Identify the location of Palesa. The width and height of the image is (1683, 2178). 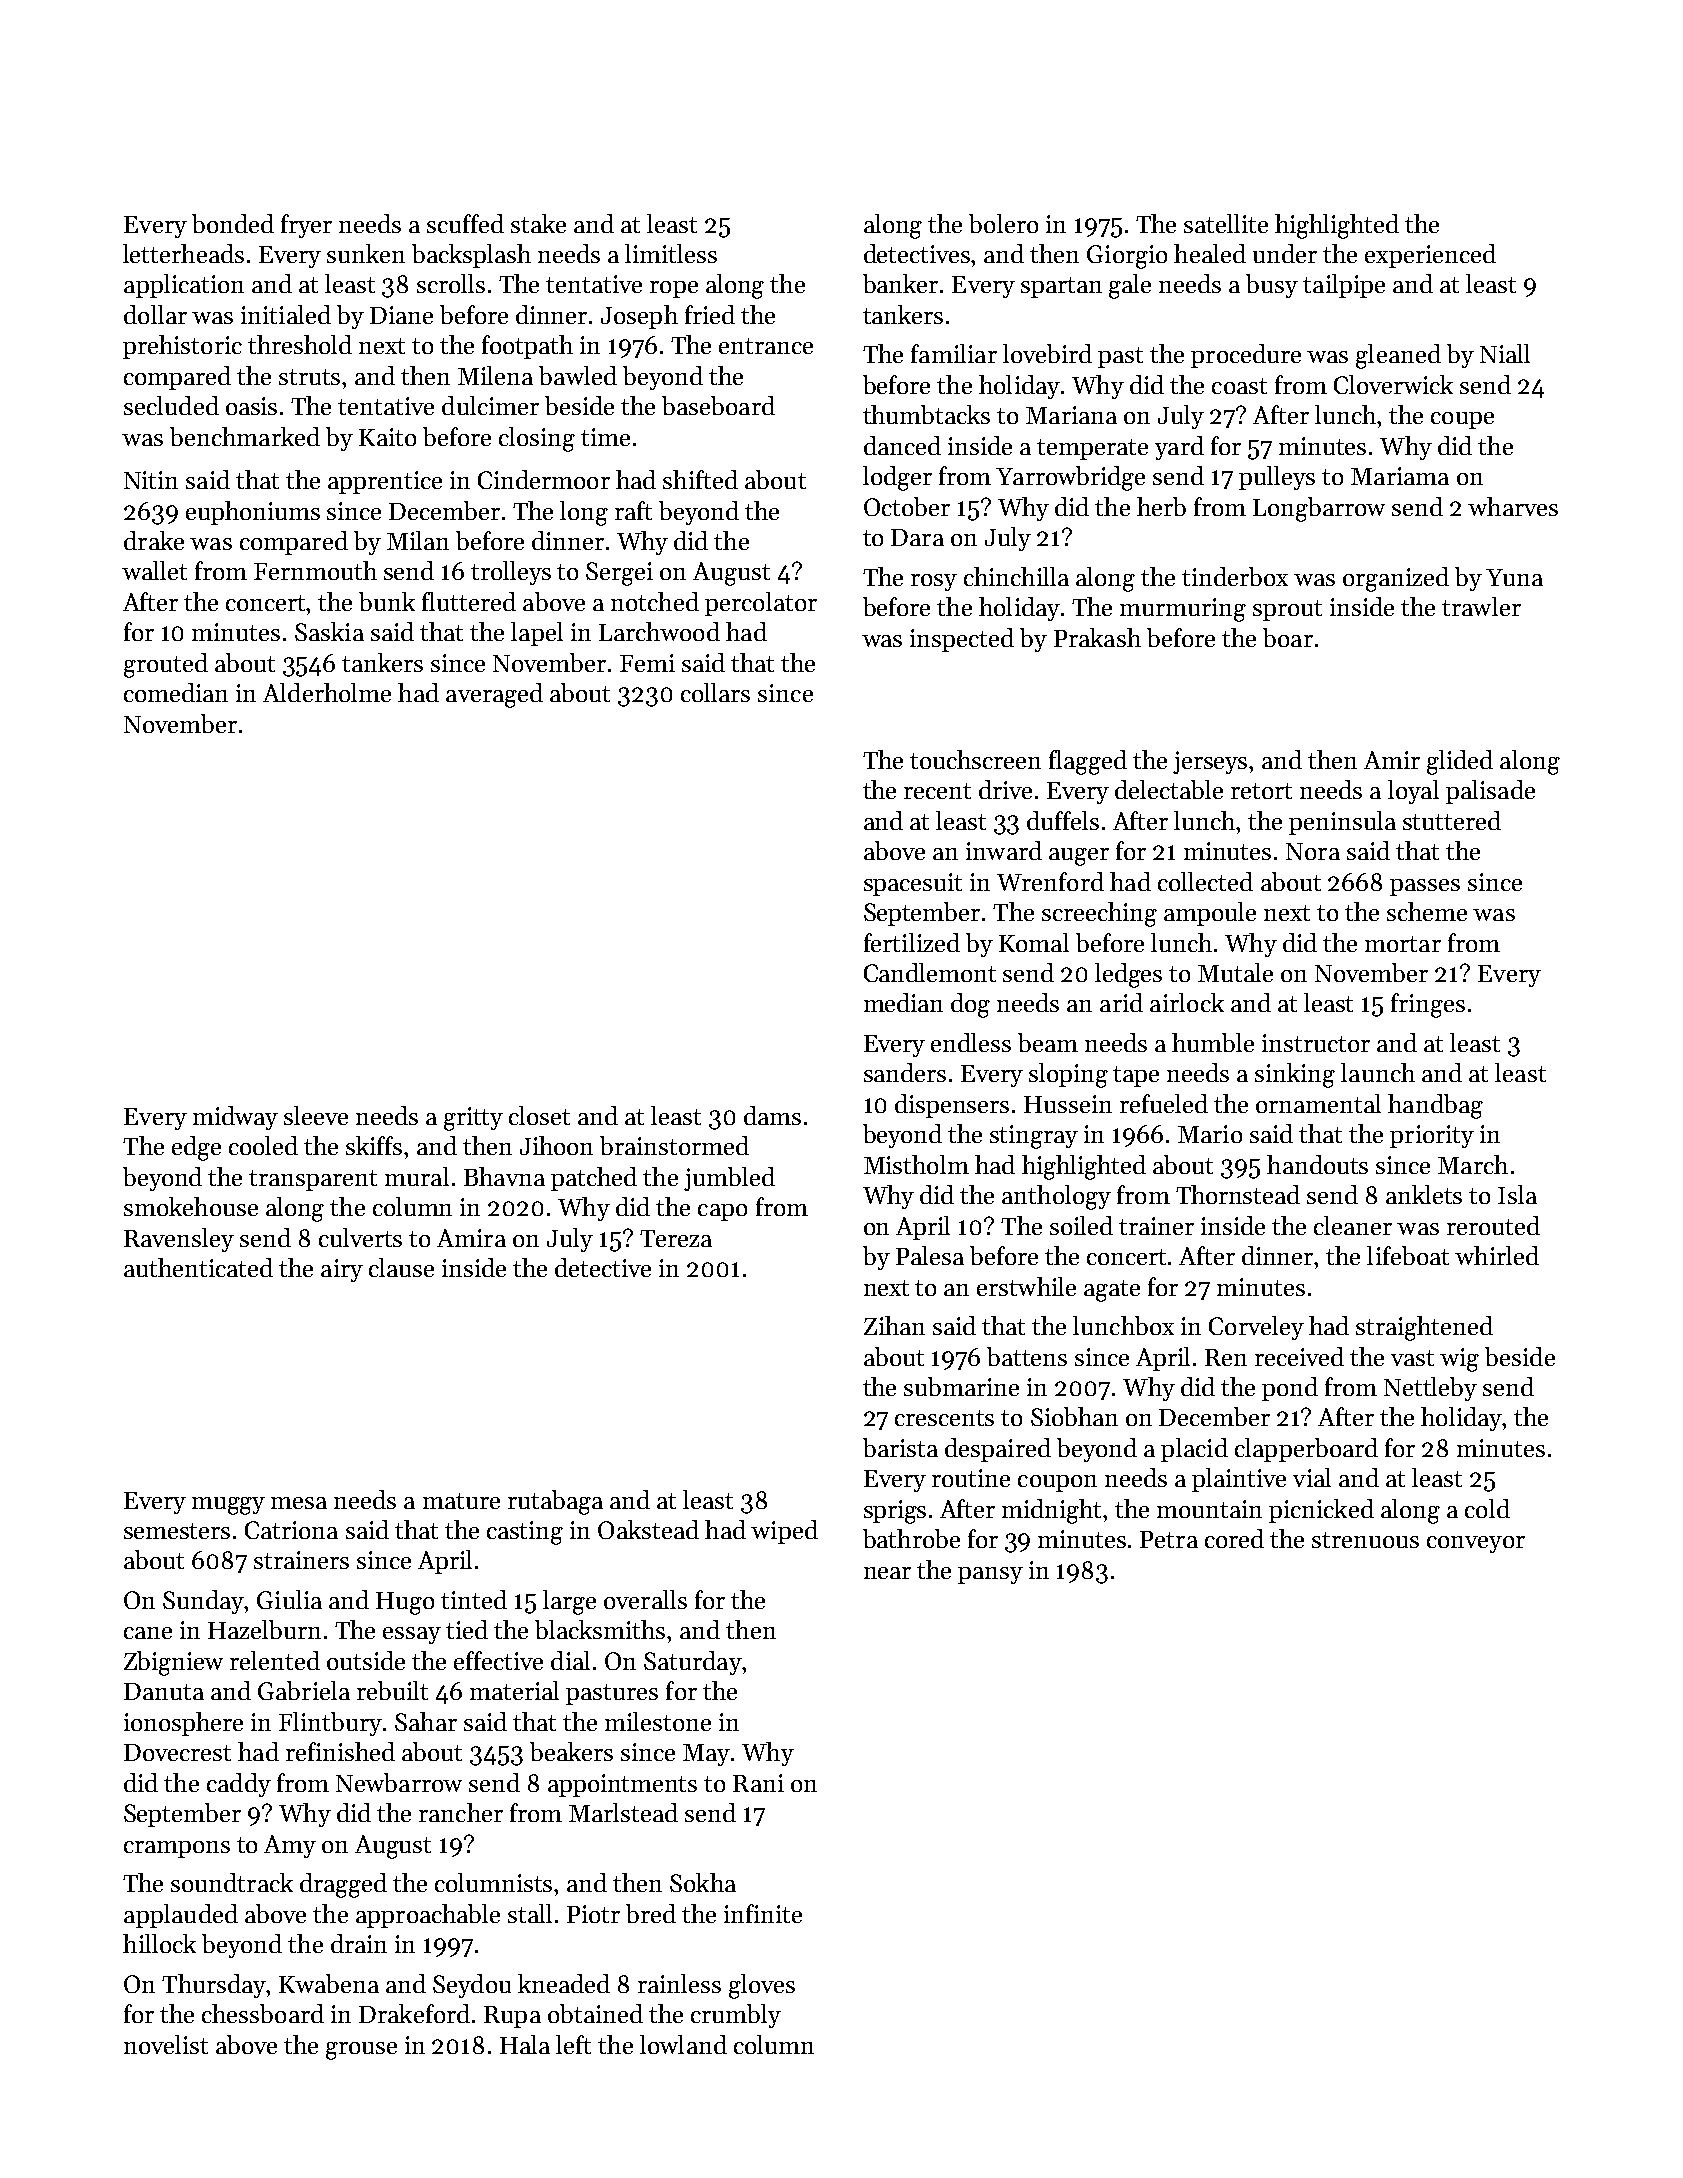
(930, 1255).
